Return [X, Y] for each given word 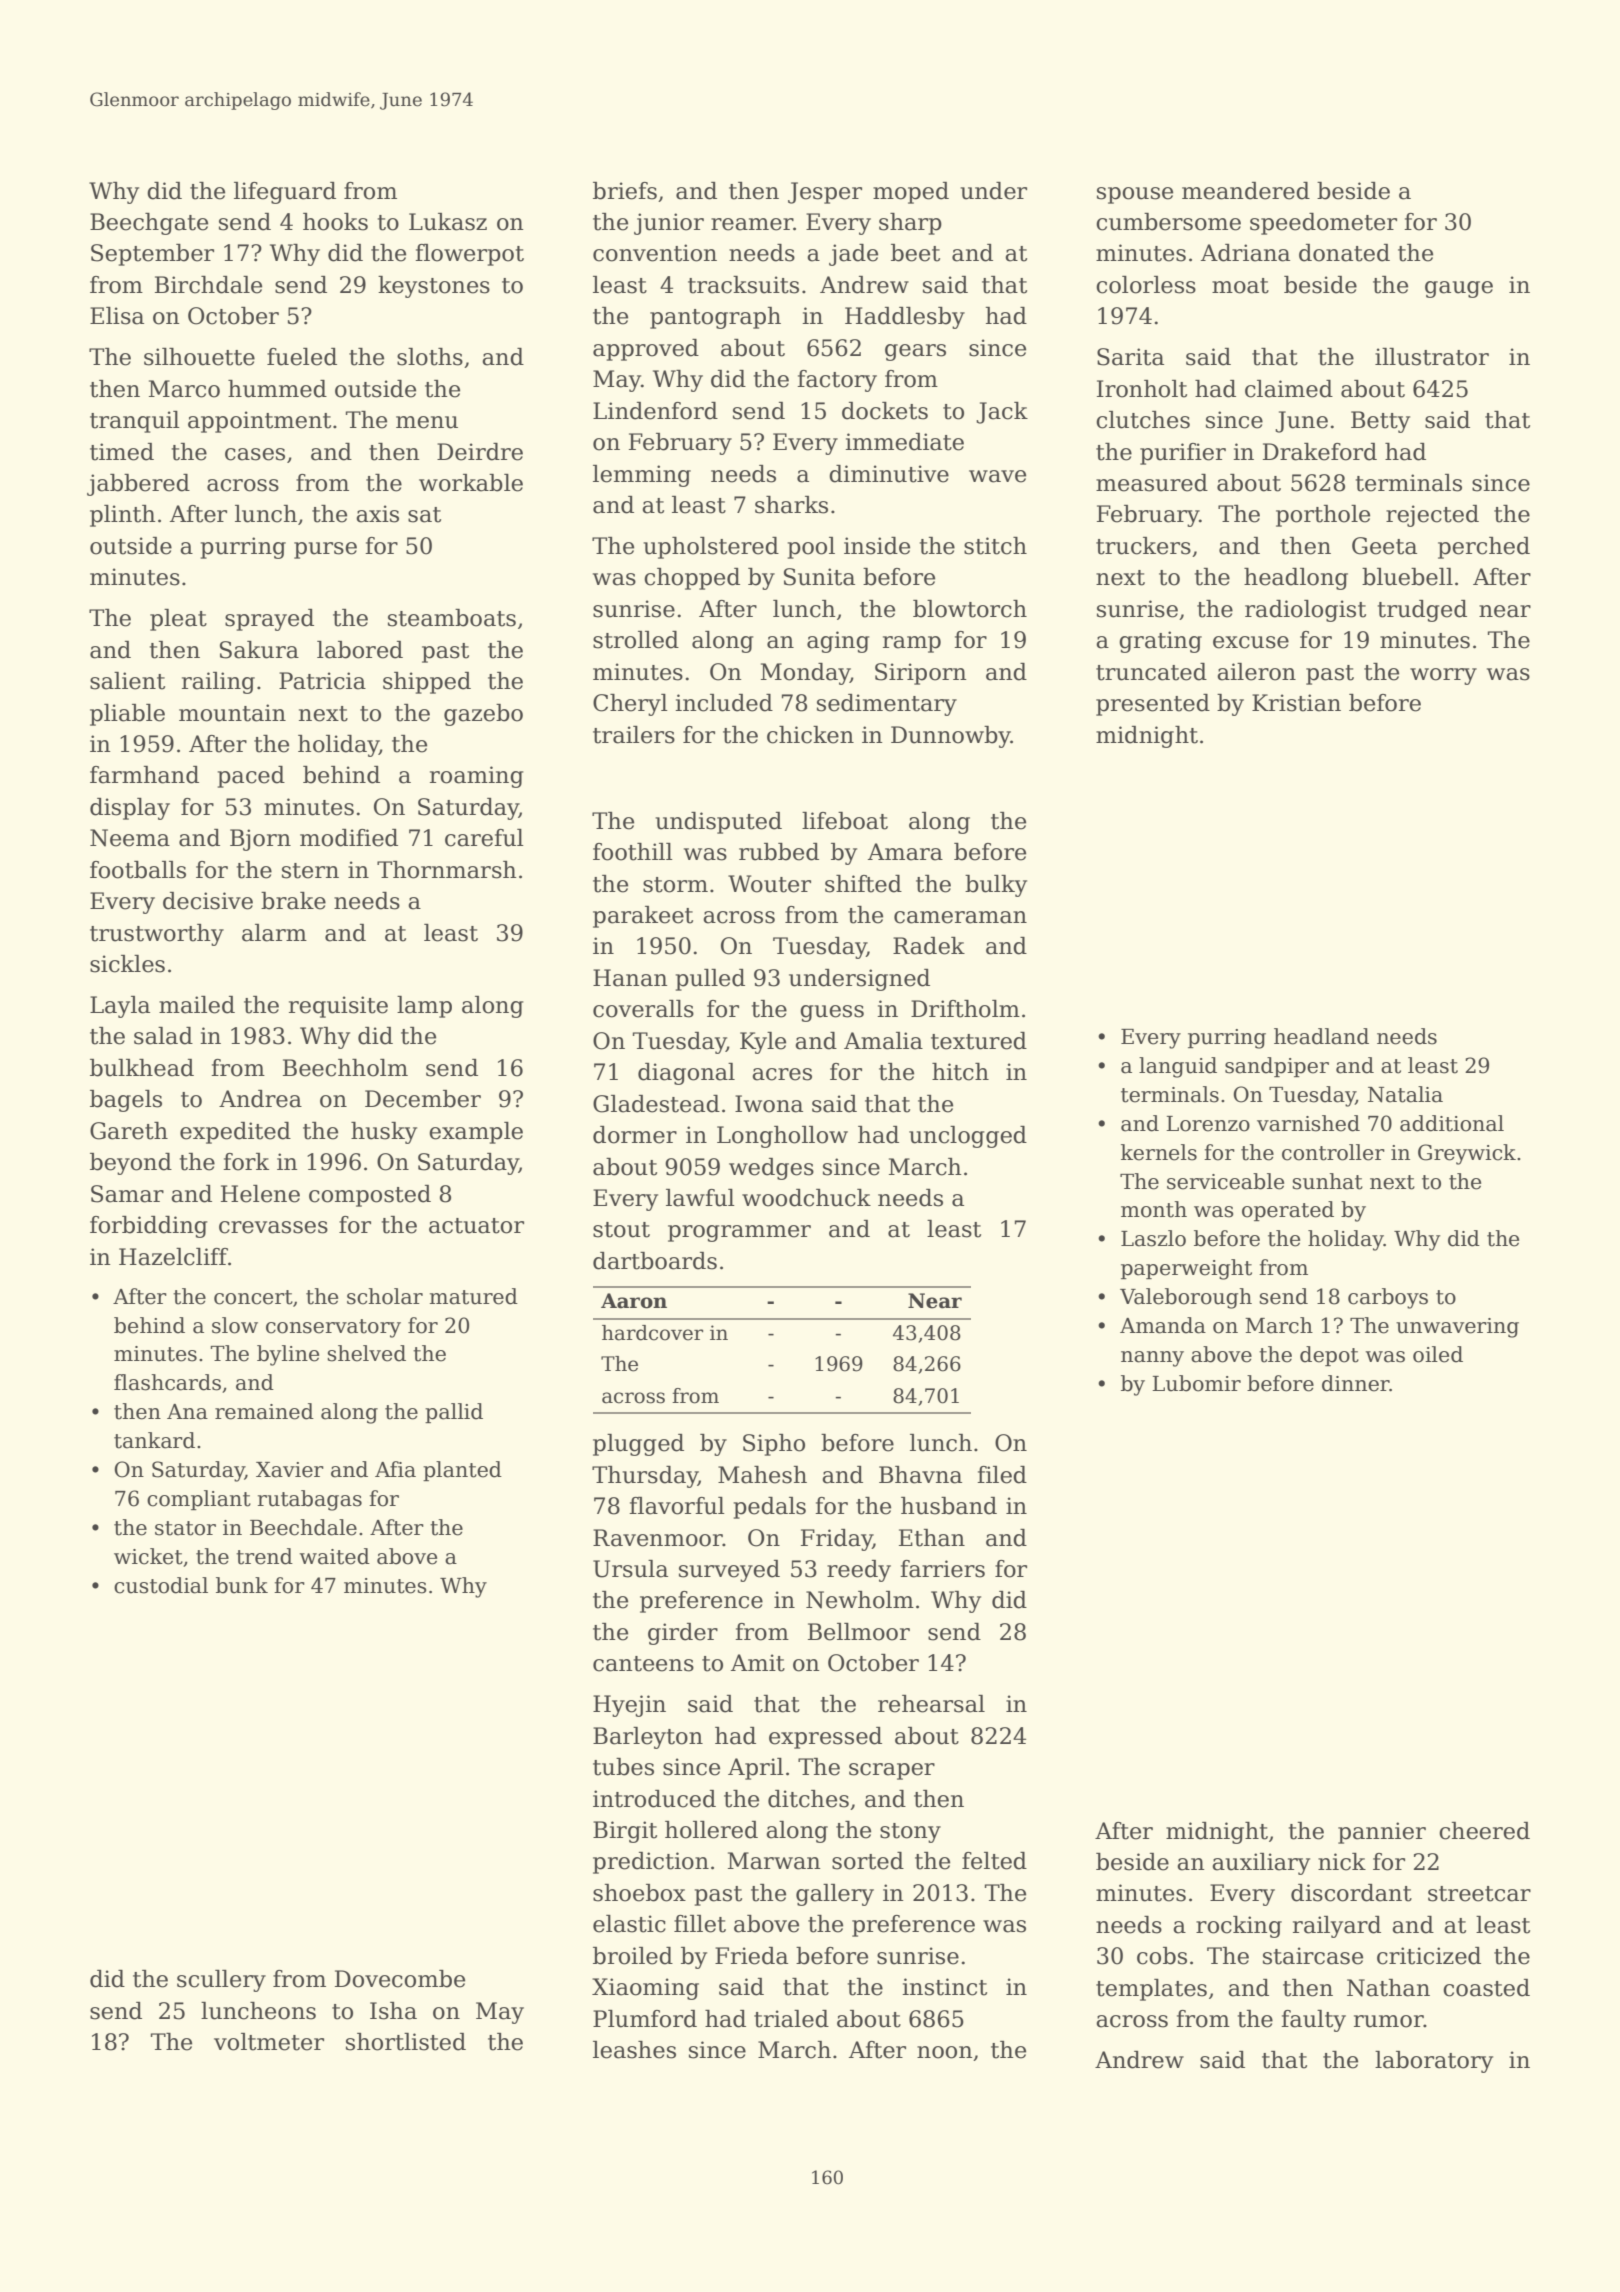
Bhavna [920, 1475]
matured [474, 1296]
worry [1443, 676]
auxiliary [1261, 1864]
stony [910, 1833]
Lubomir [1196, 1383]
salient [127, 681]
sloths [430, 357]
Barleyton [648, 1738]
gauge [1459, 289]
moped [911, 193]
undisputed [718, 823]
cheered [1484, 1831]
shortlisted [406, 2042]
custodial [161, 1585]
